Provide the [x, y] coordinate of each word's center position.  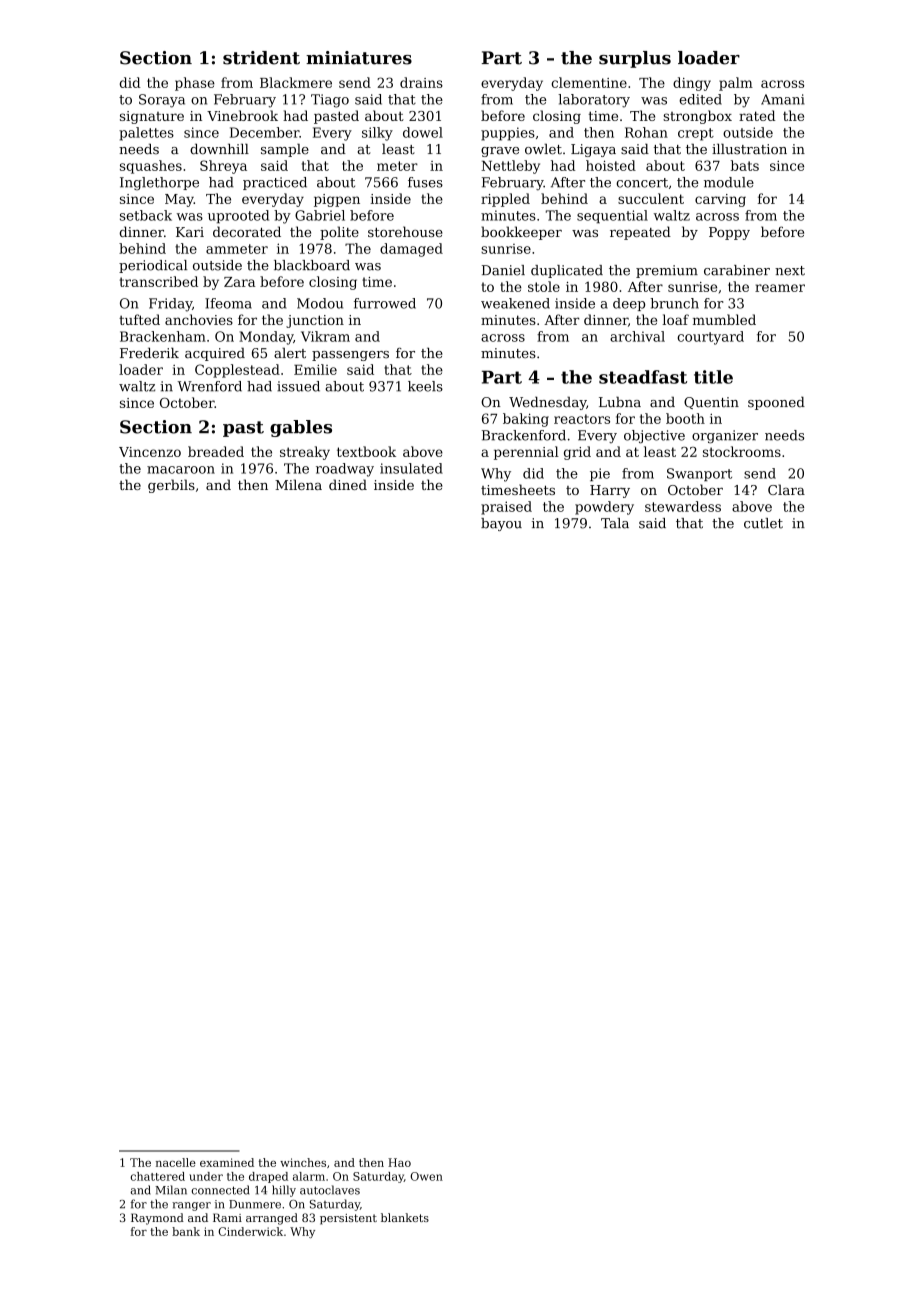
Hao [399, 1162]
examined [227, 1162]
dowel [423, 132]
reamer [780, 288]
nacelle [176, 1162]
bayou [501, 524]
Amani [782, 99]
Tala [615, 523]
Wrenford [210, 386]
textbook [366, 451]
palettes [146, 134]
